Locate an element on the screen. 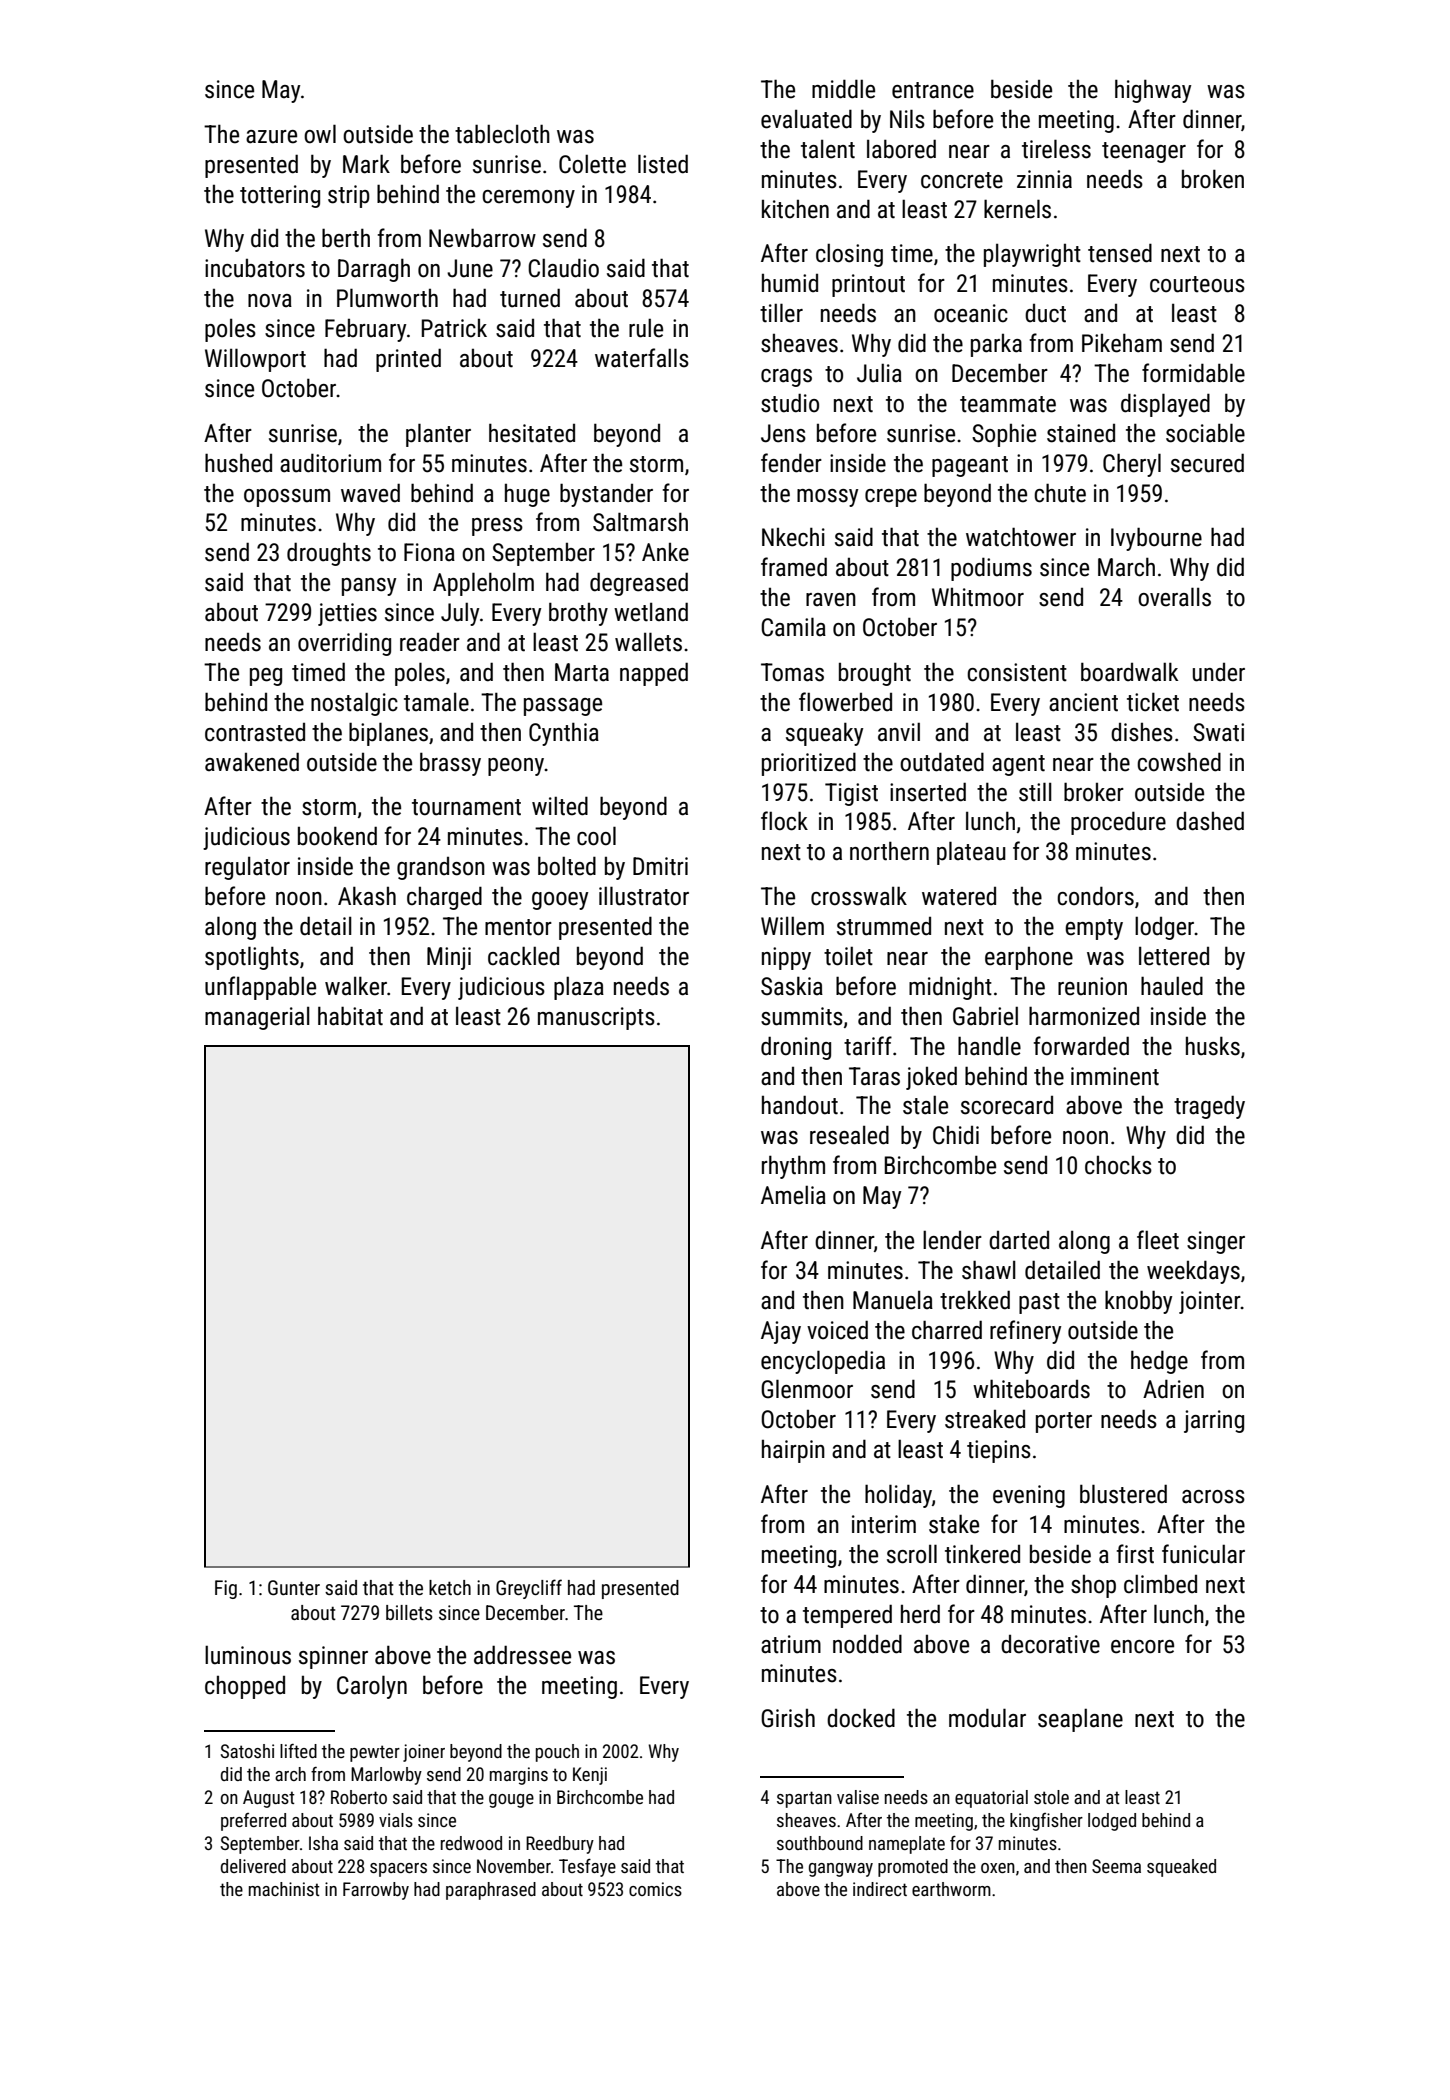 This screenshot has height=2100, width=1450. ketch is located at coordinates (450, 1587).
